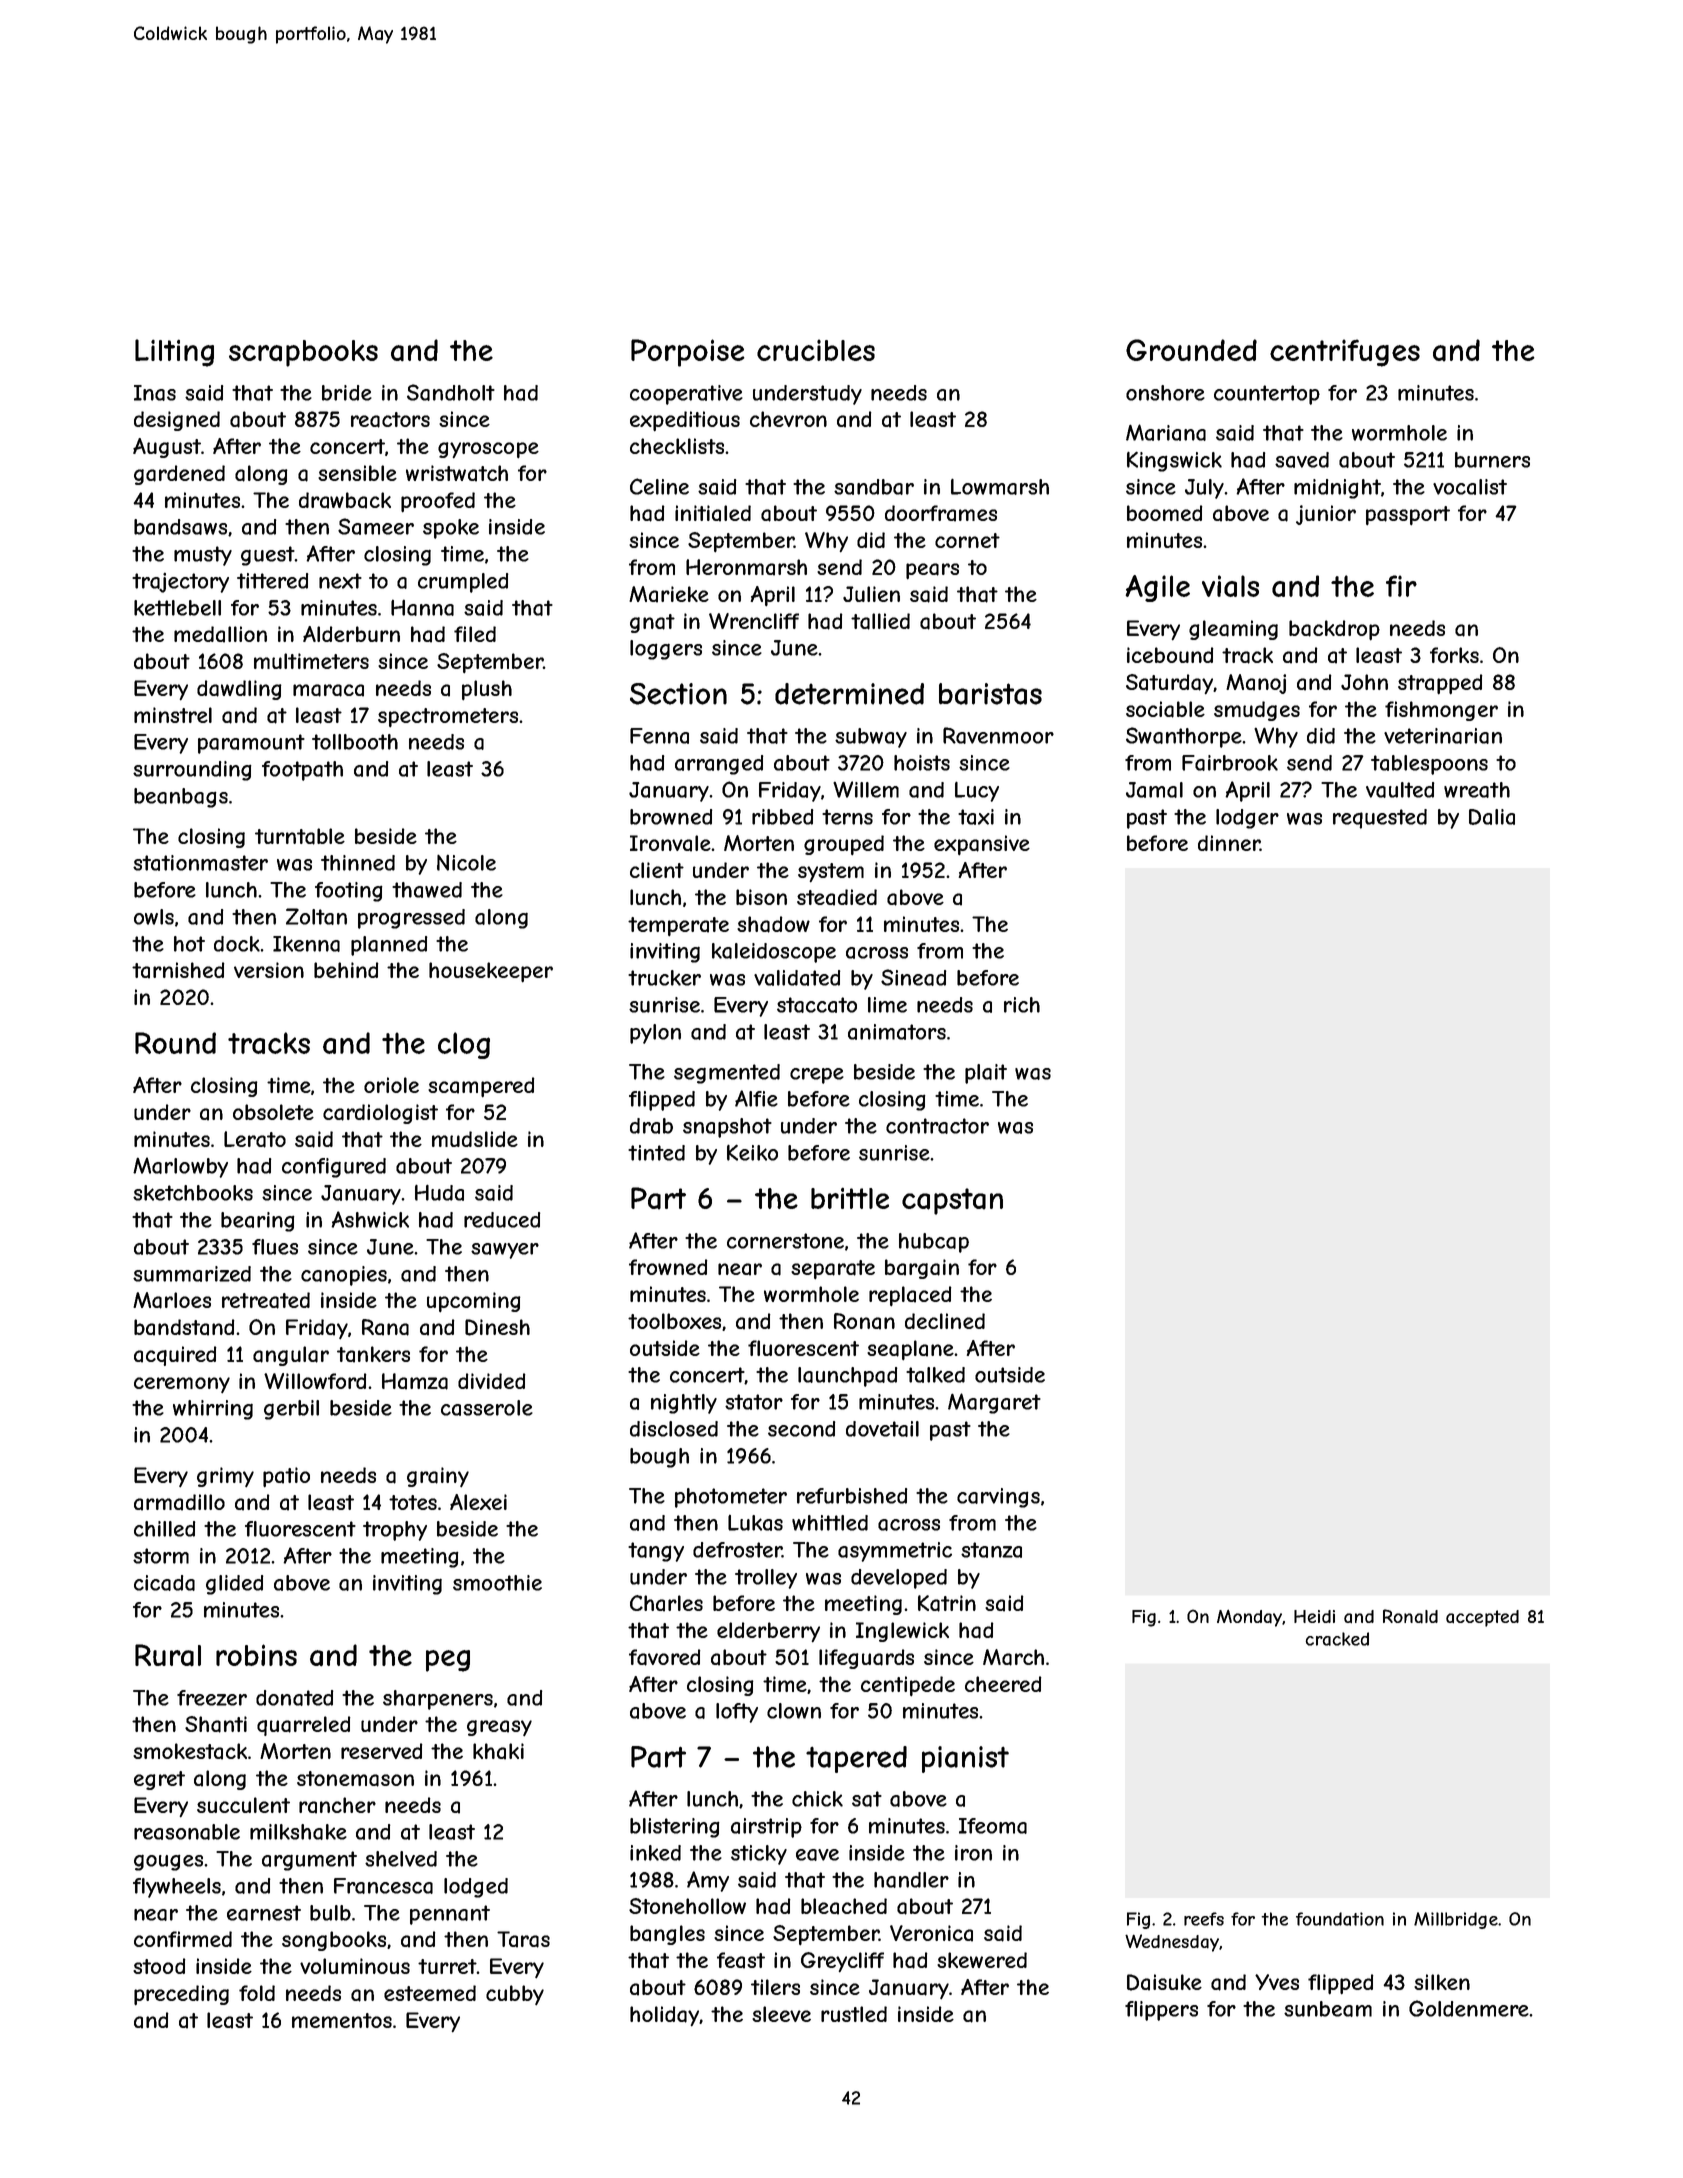 This screenshot has width=1683, height=2178. What do you see at coordinates (1482, 1618) in the screenshot?
I see `accepted` at bounding box center [1482, 1618].
